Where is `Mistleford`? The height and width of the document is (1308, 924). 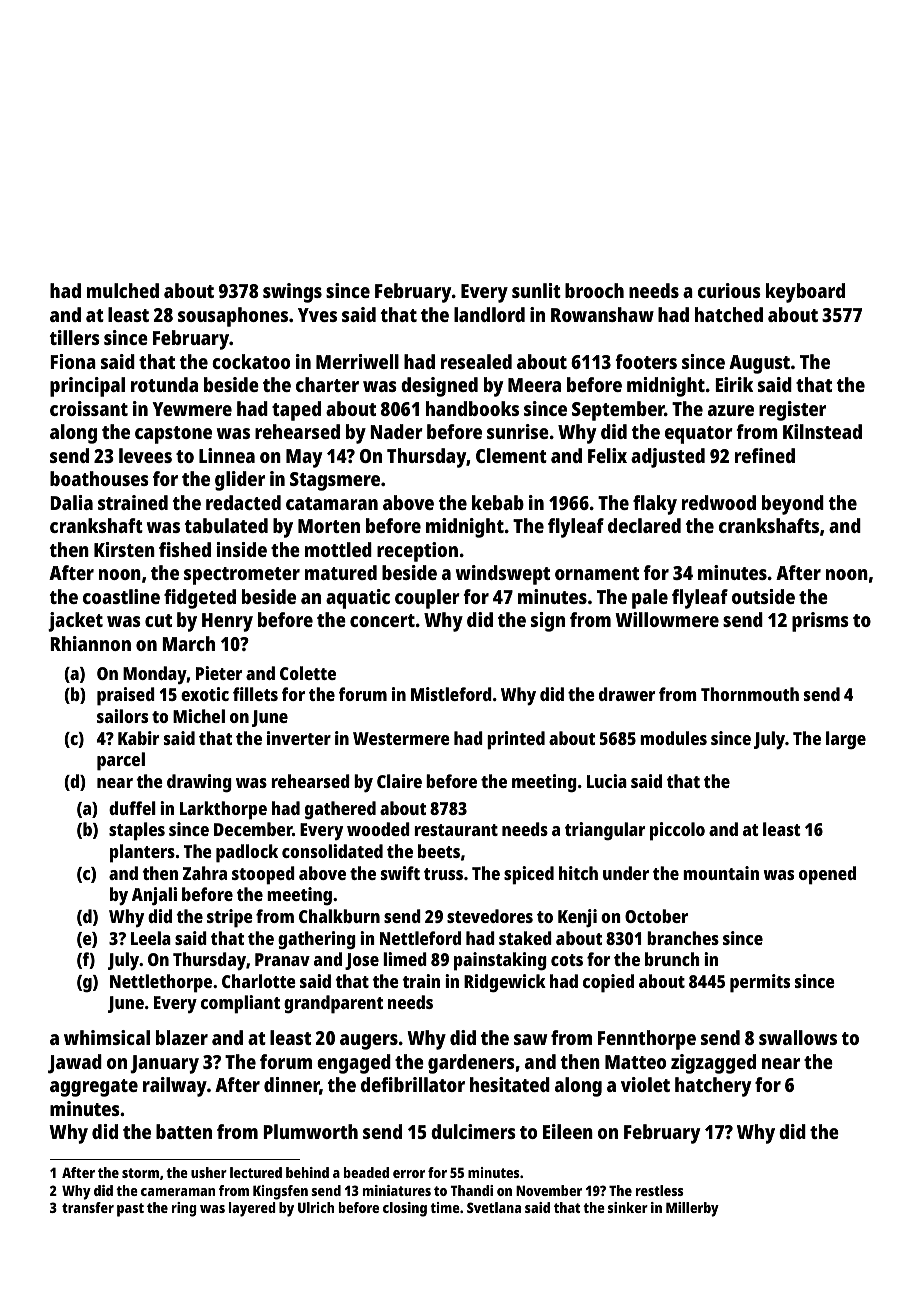
Mistleford is located at coordinates (451, 694).
